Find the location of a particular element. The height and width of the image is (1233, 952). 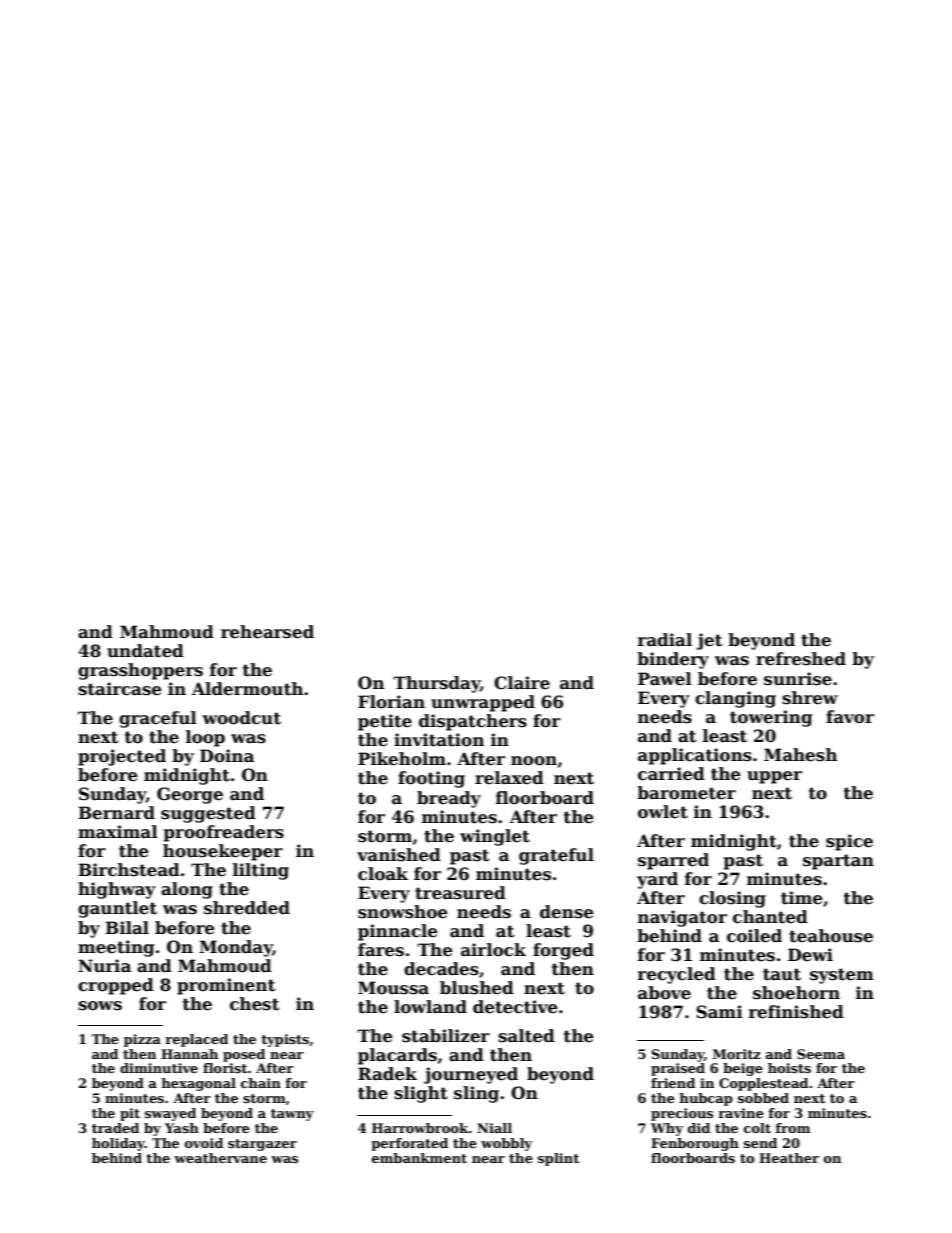

shoehorn is located at coordinates (796, 993).
